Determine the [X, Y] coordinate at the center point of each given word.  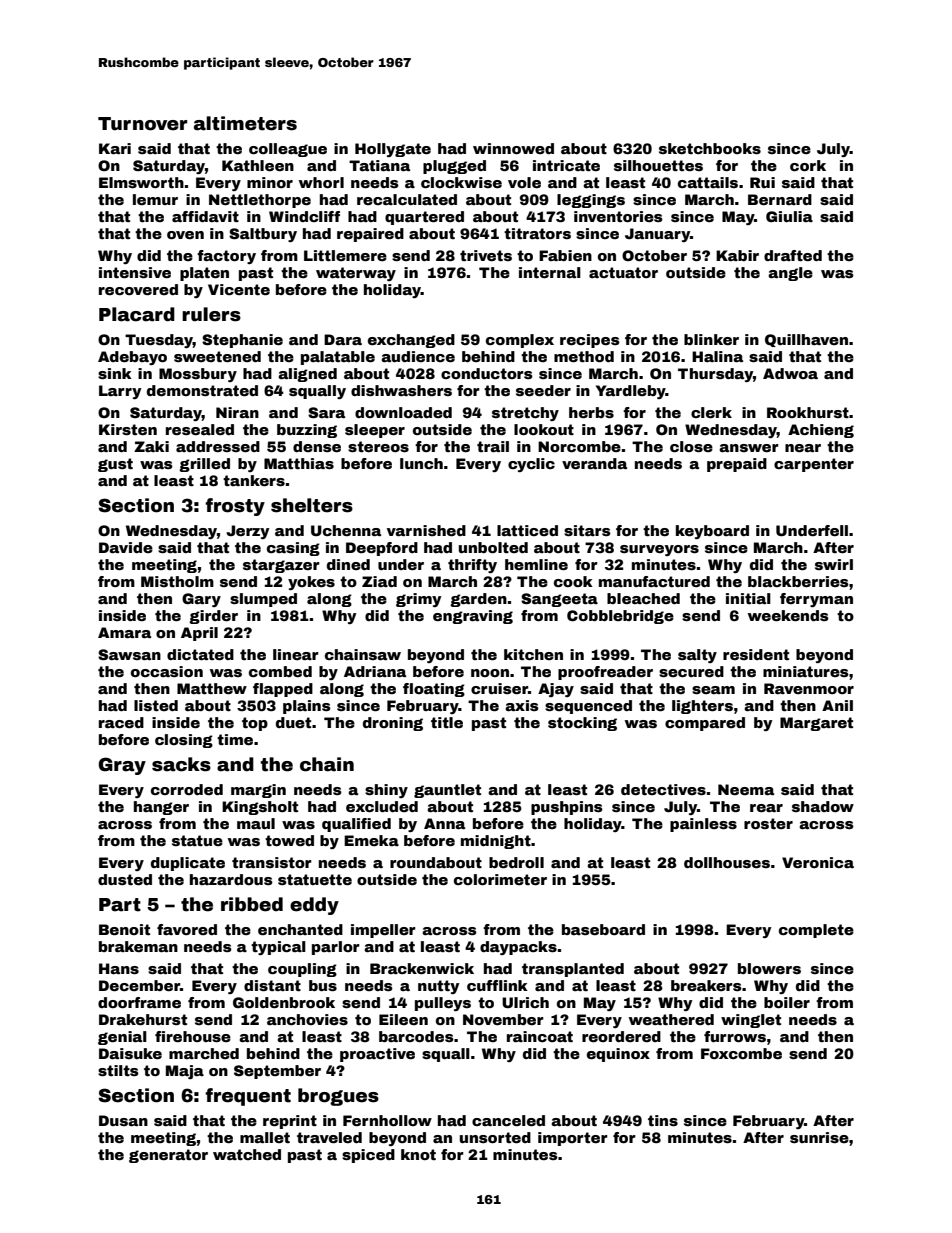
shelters [312, 505]
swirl [834, 564]
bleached [643, 598]
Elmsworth [141, 182]
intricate [566, 165]
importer [573, 1139]
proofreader [605, 673]
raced [121, 722]
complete [816, 931]
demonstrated [202, 390]
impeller [383, 931]
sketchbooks [710, 148]
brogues [338, 1097]
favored [187, 929]
